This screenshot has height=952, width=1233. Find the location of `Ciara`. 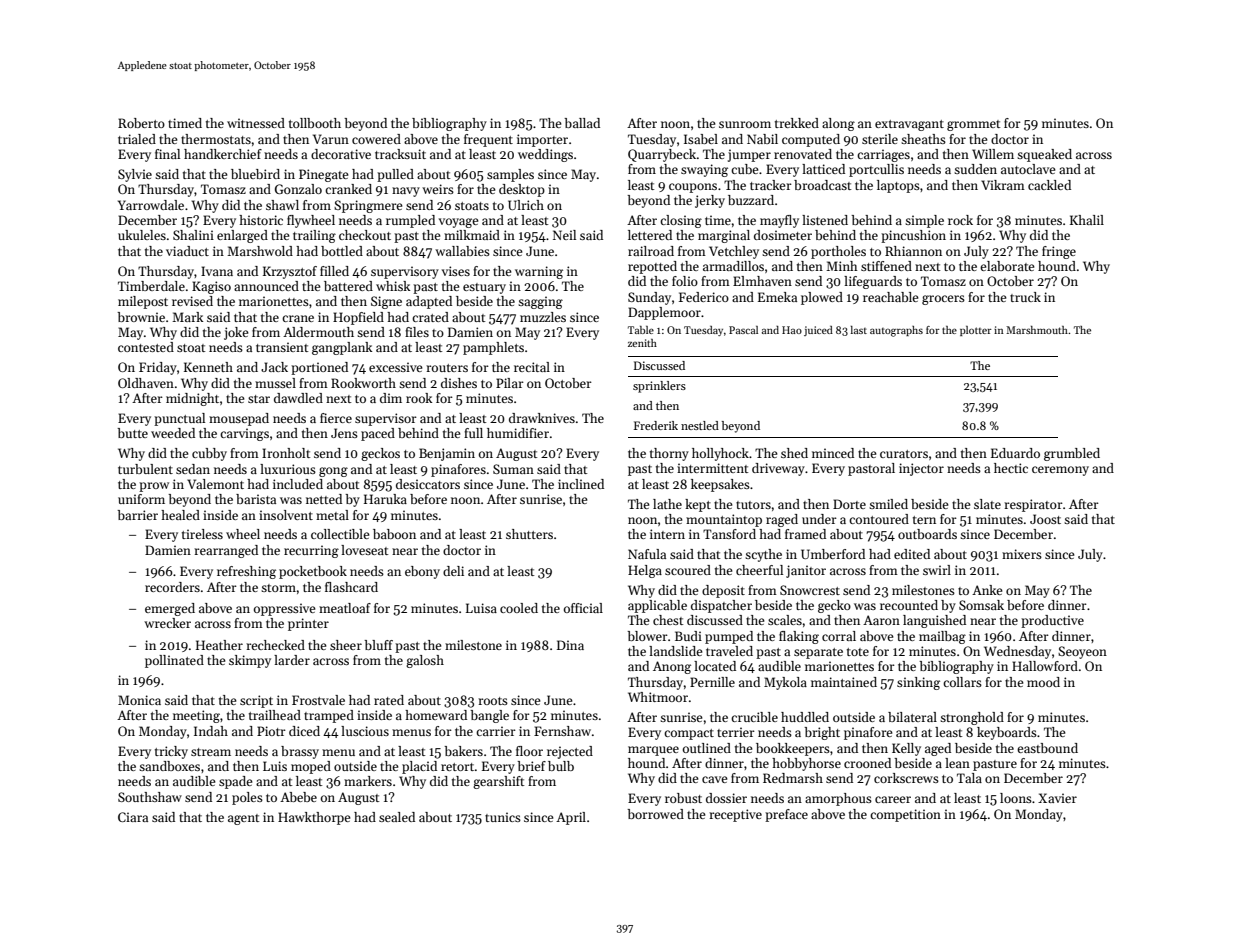

Ciara is located at coordinates (133, 817).
